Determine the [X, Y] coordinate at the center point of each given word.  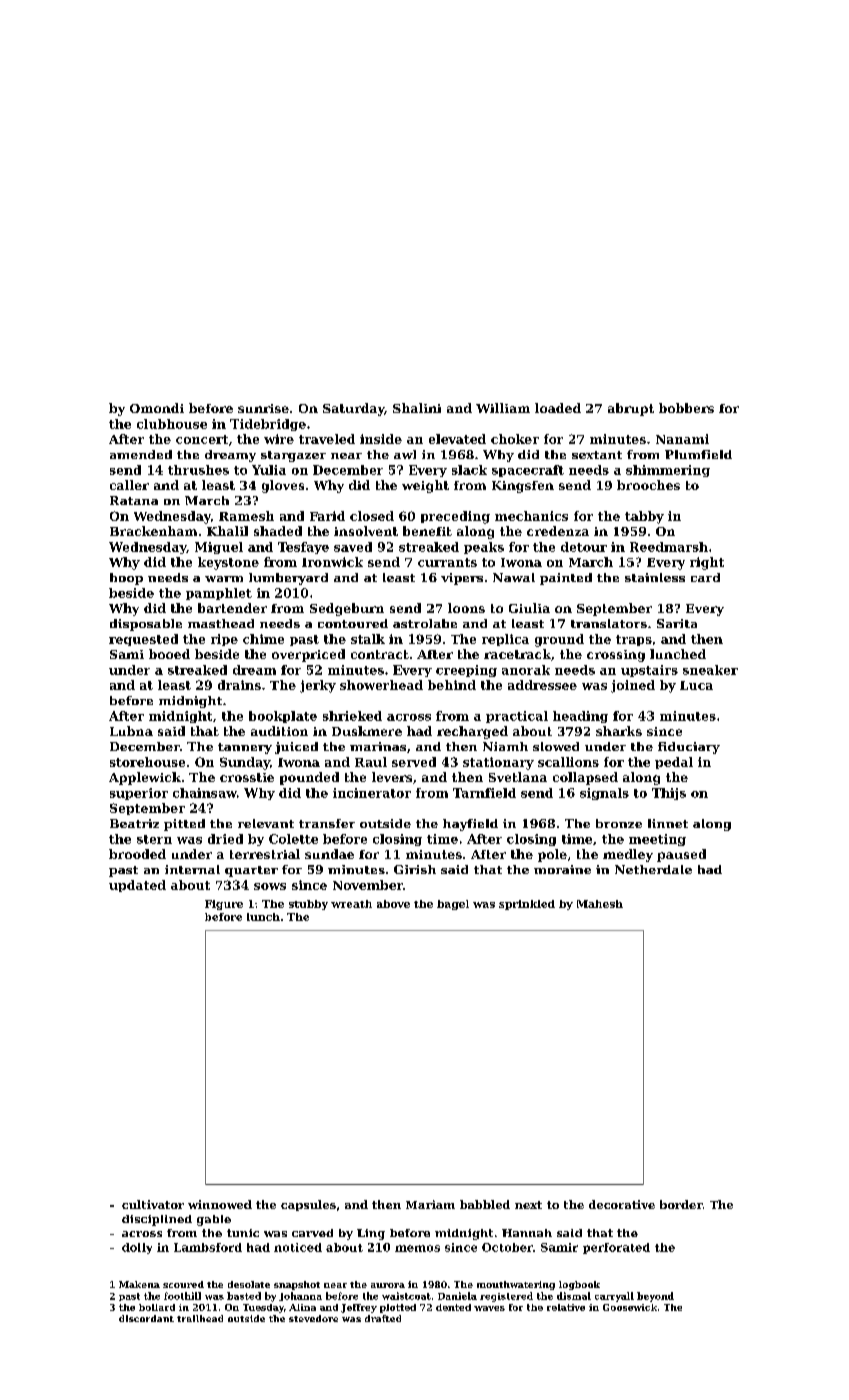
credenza [558, 531]
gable [214, 1220]
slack [469, 470]
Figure [224, 905]
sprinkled [527, 905]
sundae [329, 854]
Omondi [157, 408]
